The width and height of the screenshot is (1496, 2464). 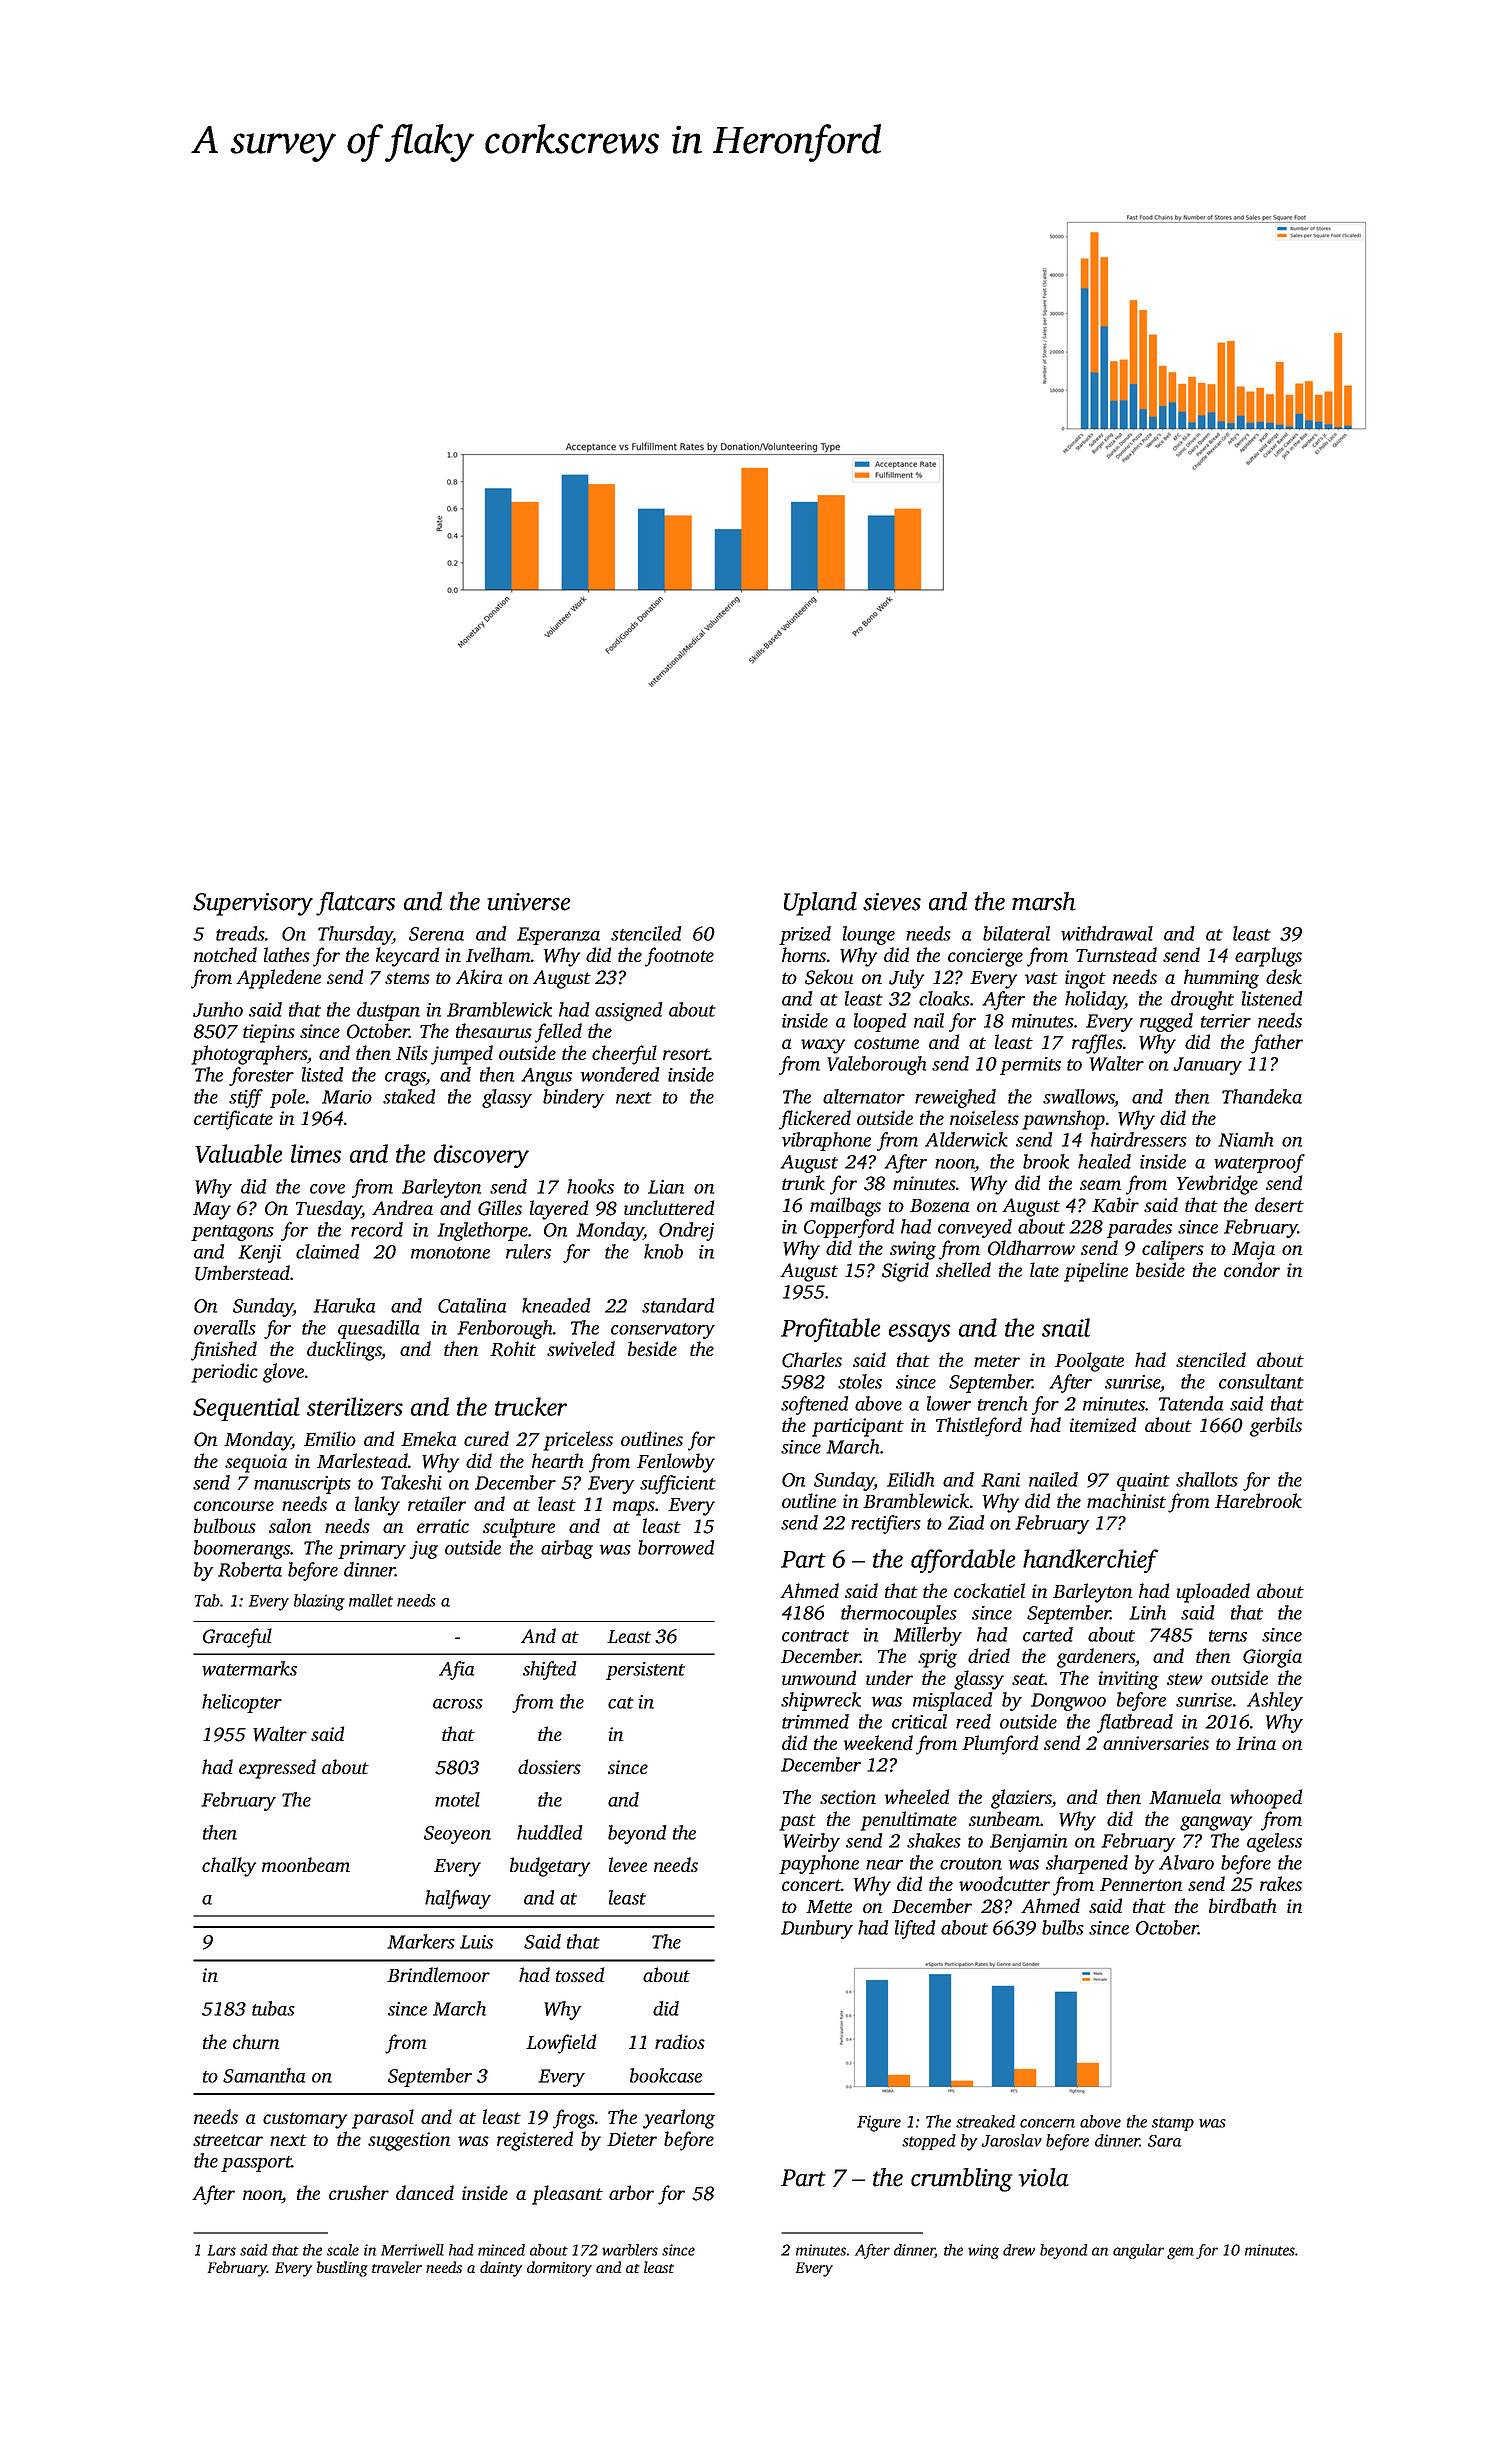 What do you see at coordinates (1207, 1479) in the screenshot?
I see `shallots` at bounding box center [1207, 1479].
